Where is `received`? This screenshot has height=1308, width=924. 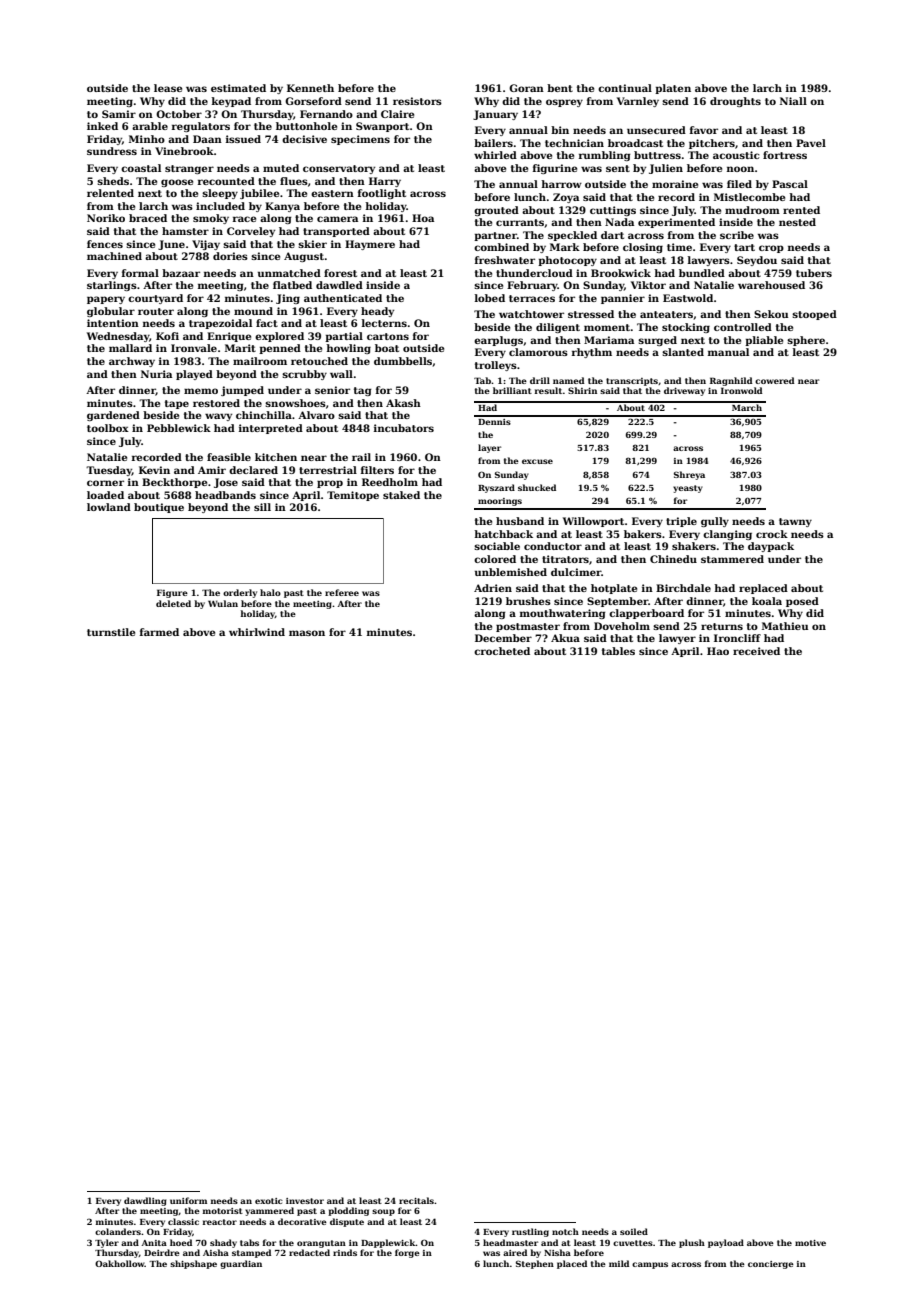
received is located at coordinates (756, 651).
